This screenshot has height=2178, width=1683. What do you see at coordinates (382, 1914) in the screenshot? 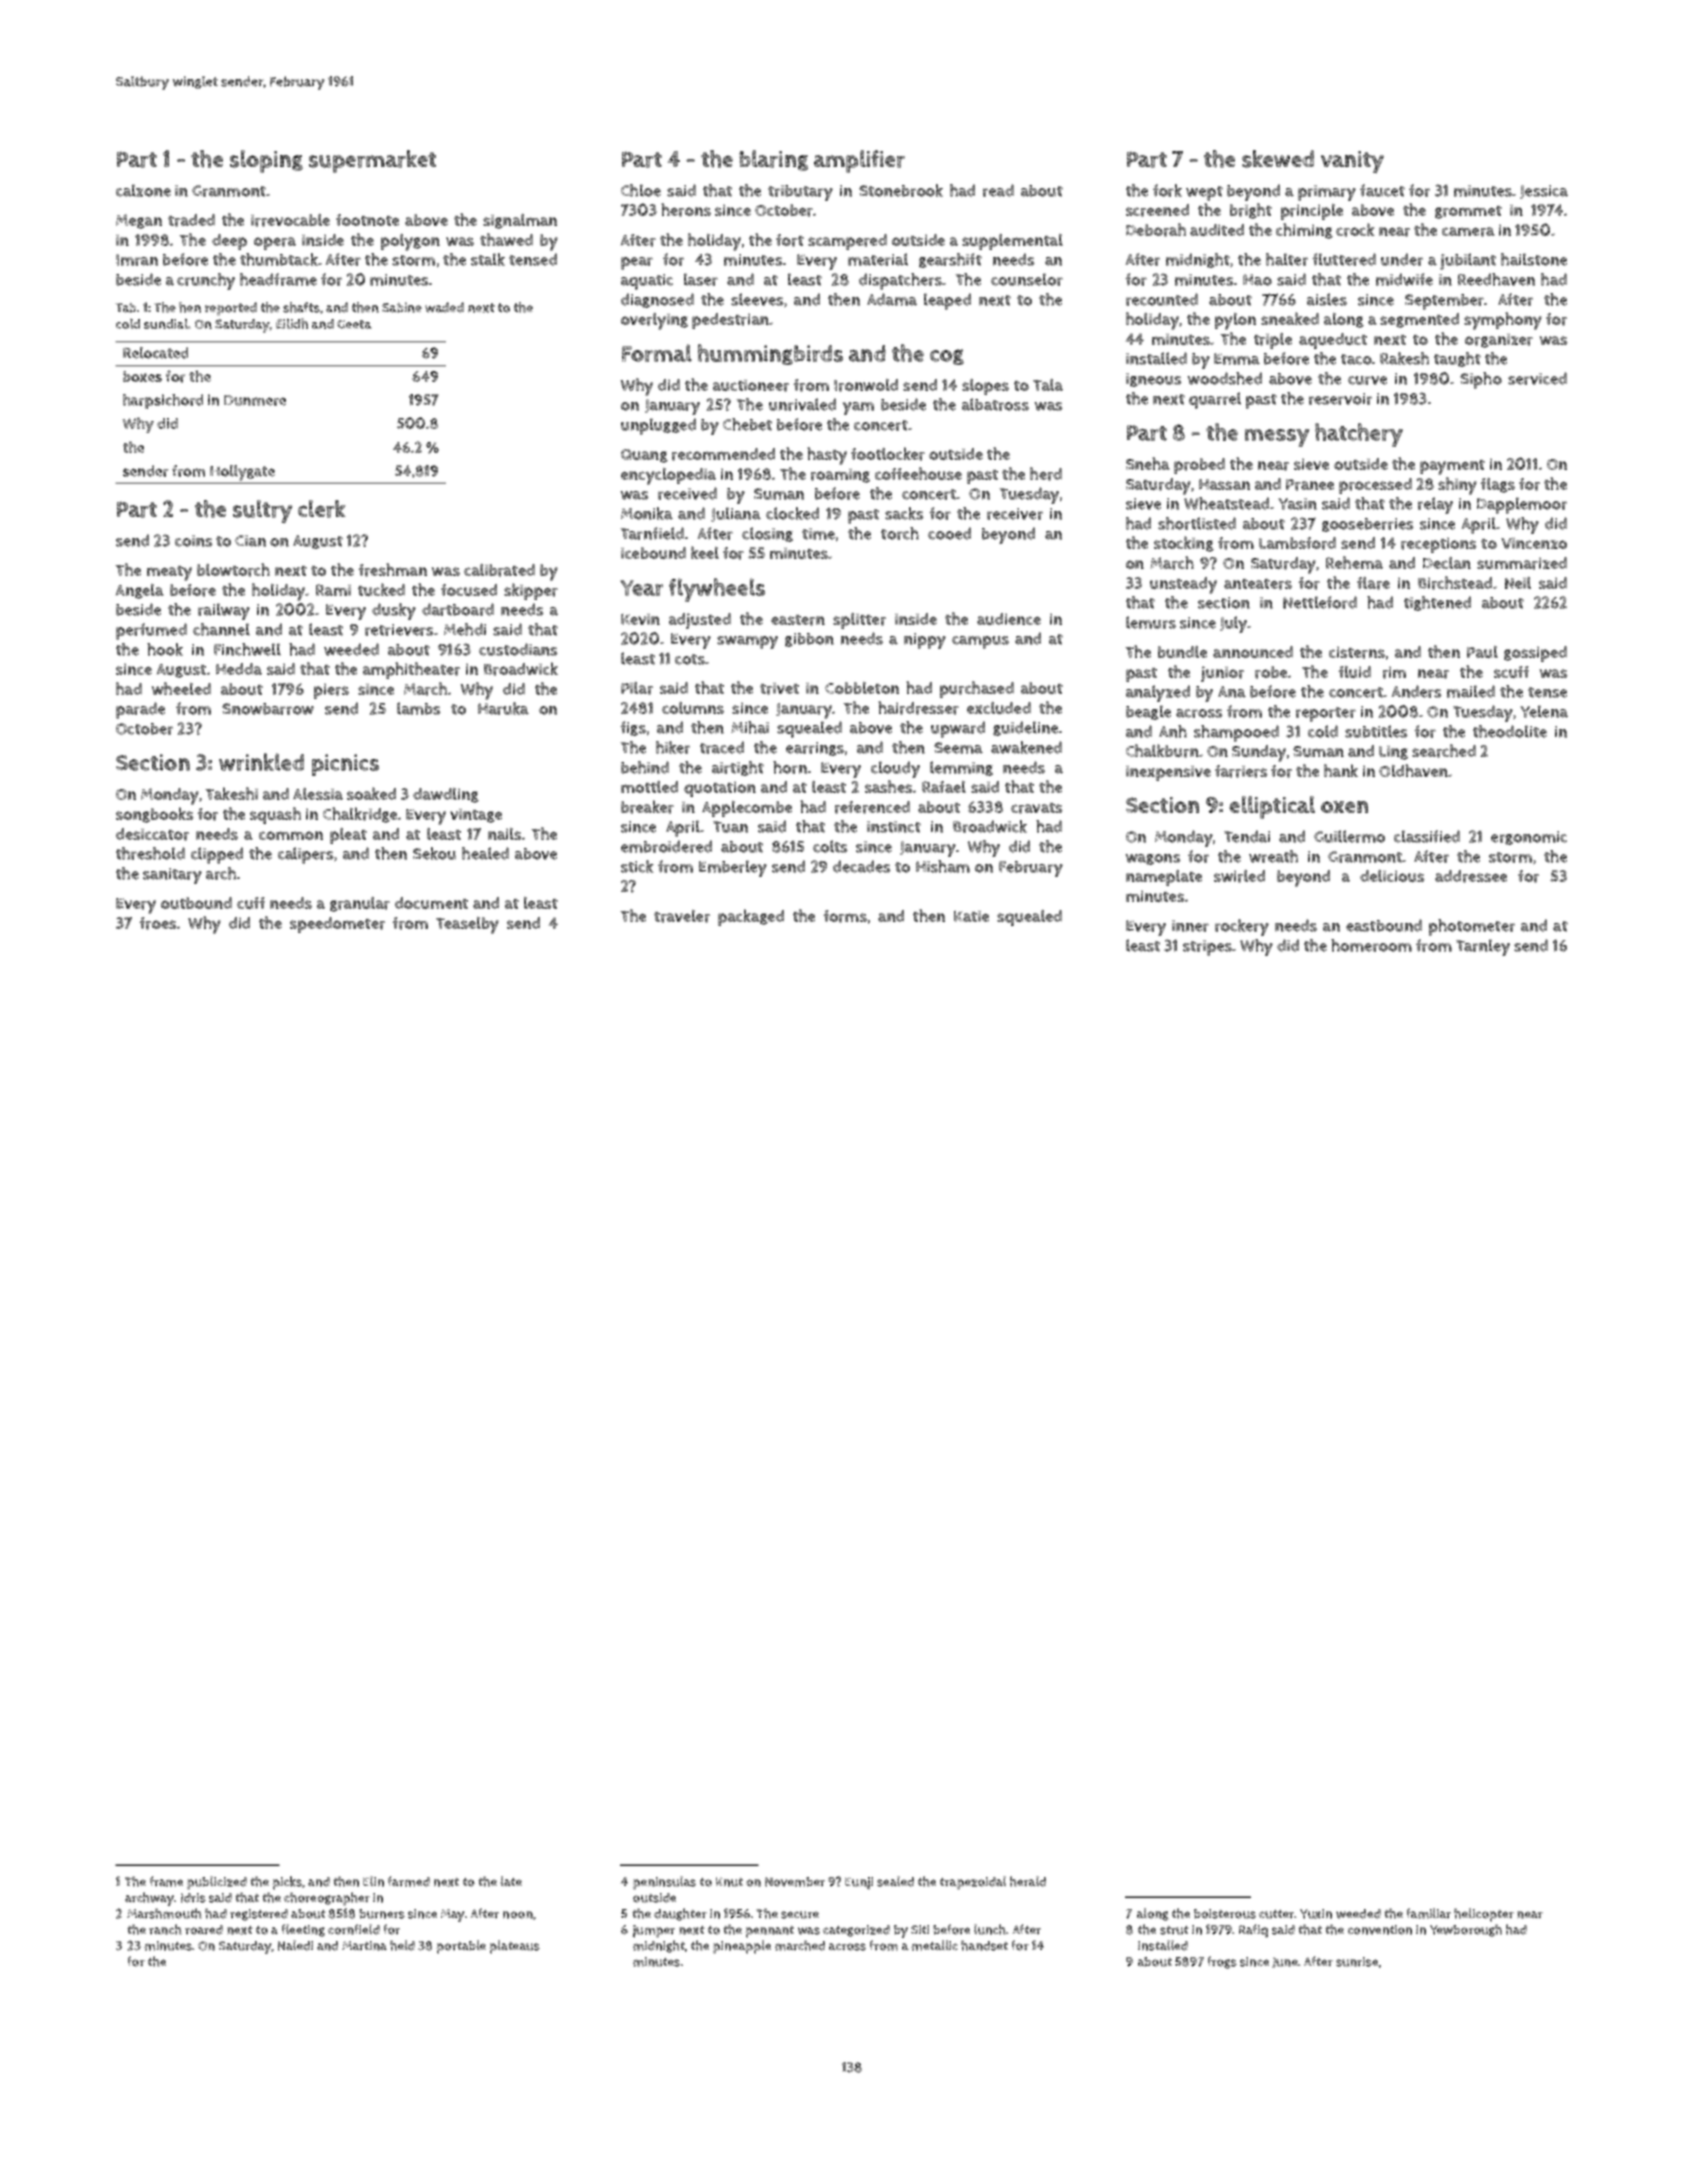
I see `burners` at bounding box center [382, 1914].
